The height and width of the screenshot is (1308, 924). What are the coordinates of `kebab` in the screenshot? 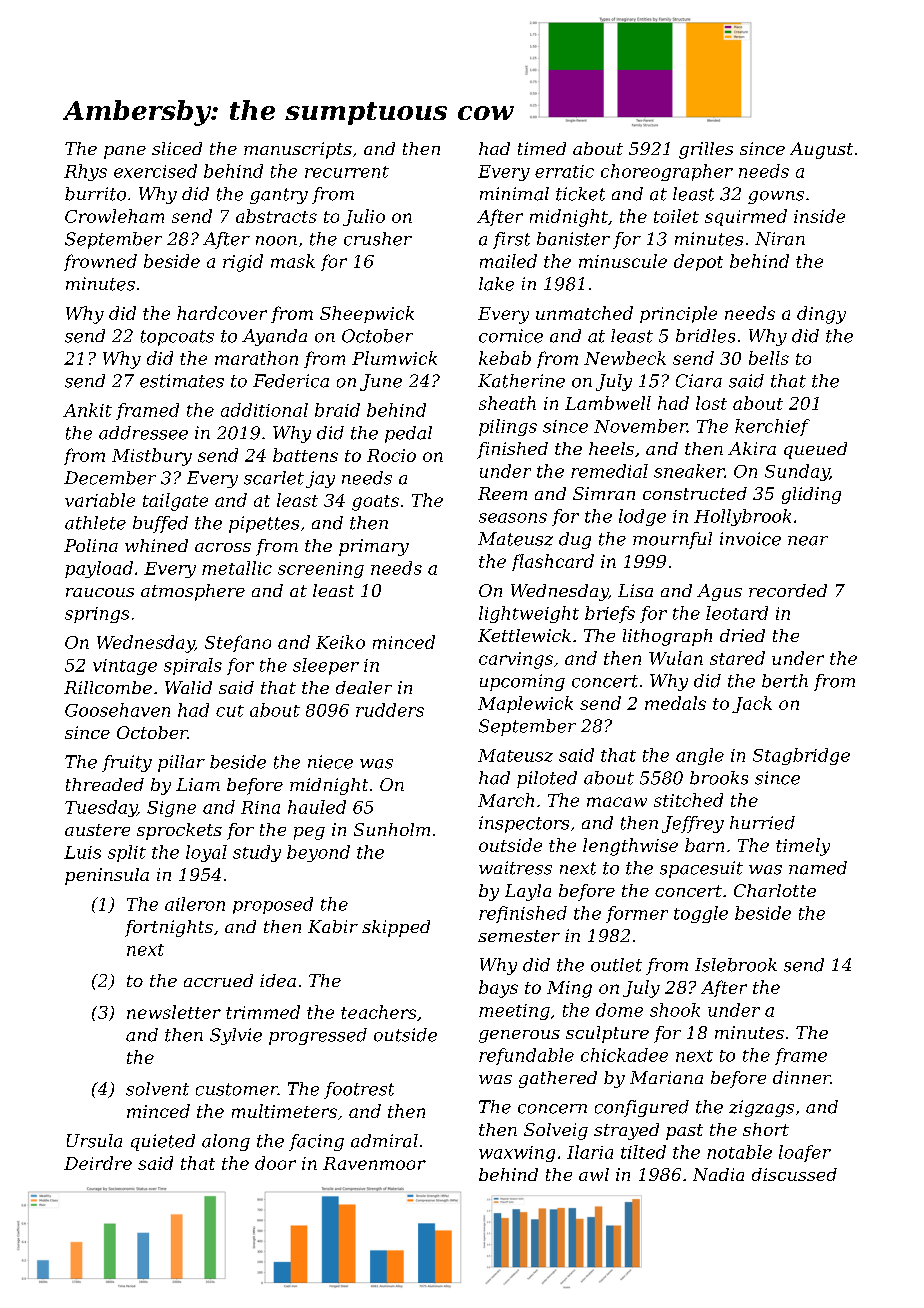 It's located at (505, 358).
